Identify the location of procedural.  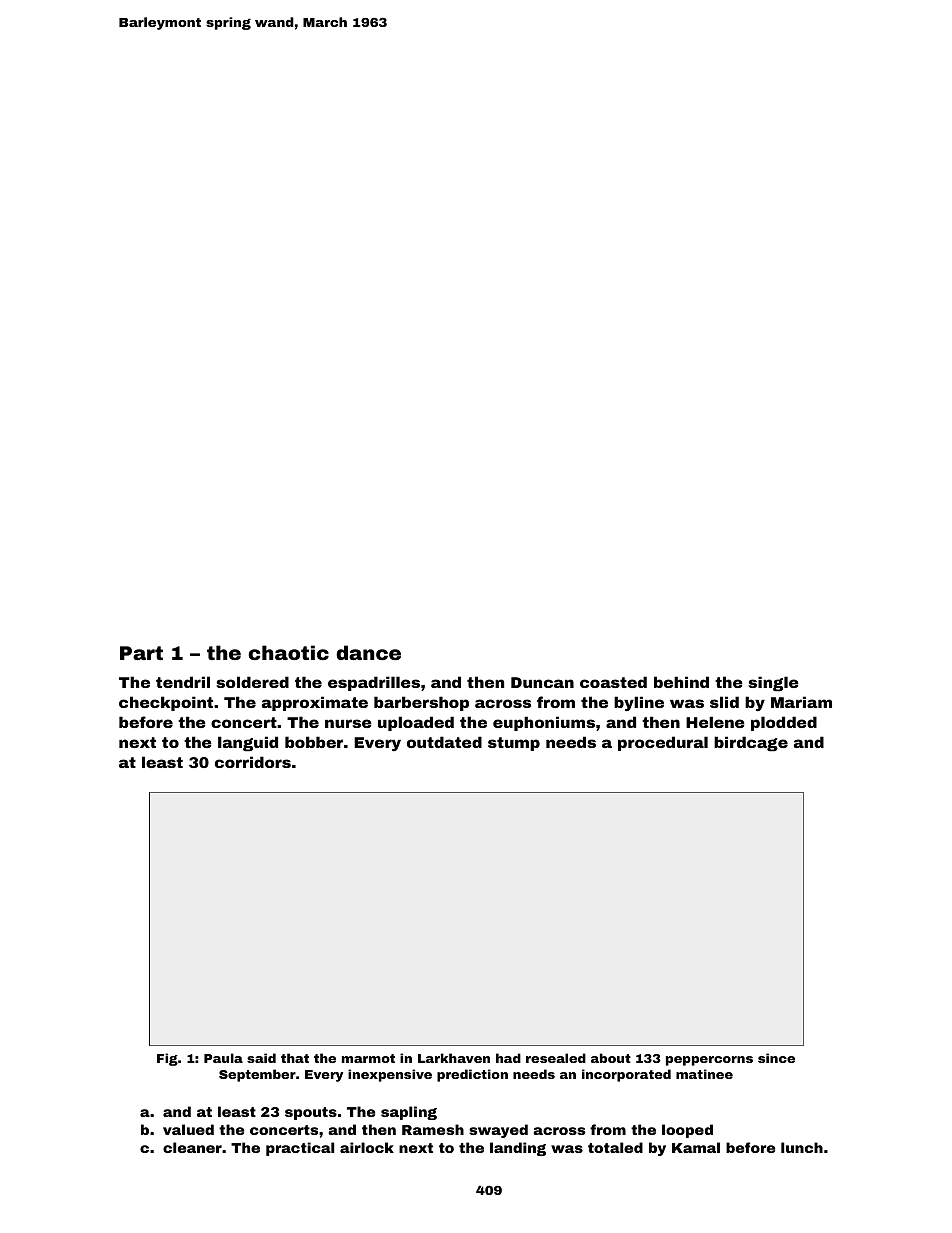
(663, 743).
